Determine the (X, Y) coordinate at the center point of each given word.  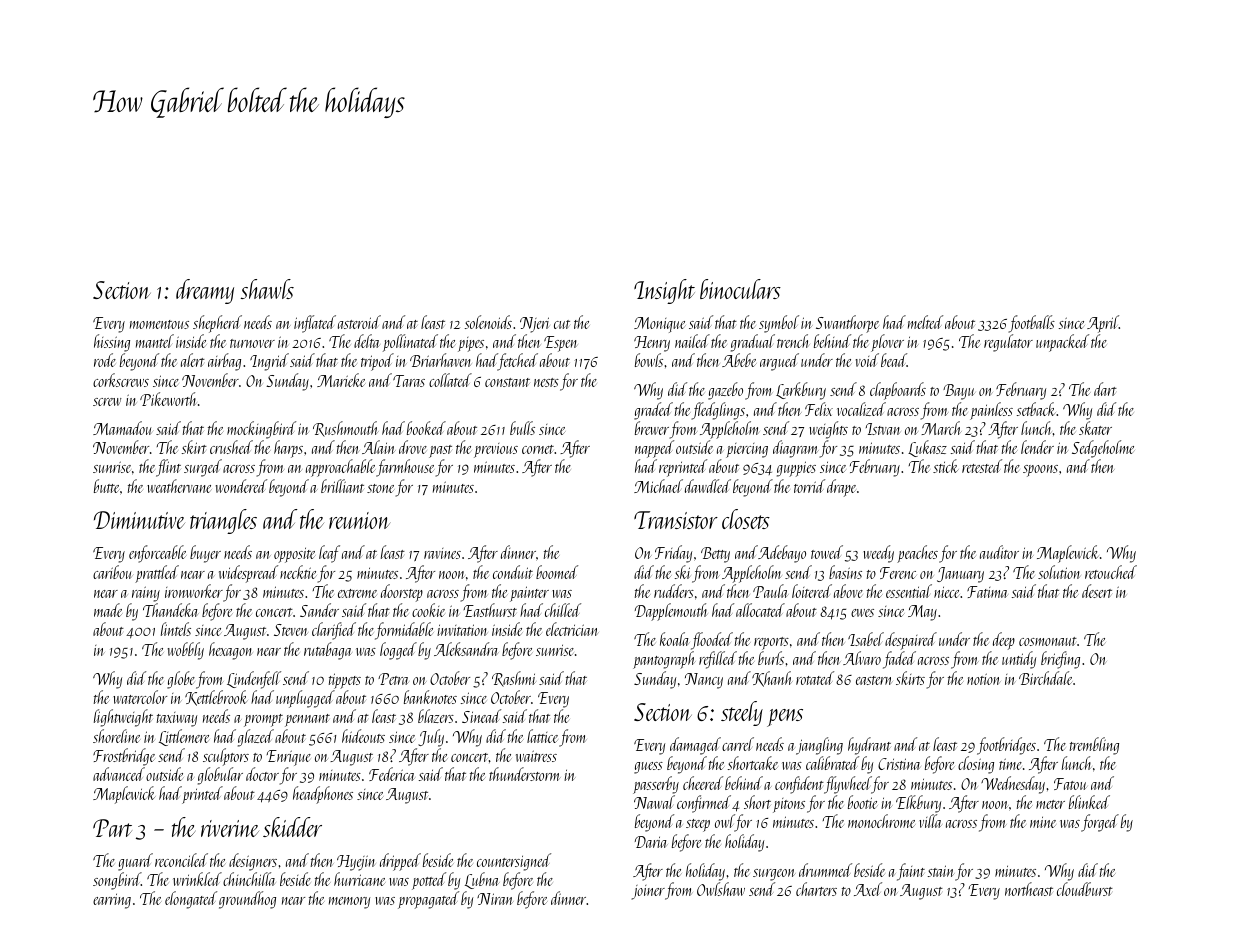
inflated (315, 324)
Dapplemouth (671, 612)
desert (1097, 591)
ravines (442, 553)
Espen (560, 344)
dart (1105, 389)
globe (181, 680)
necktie (298, 572)
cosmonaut (1048, 641)
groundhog (247, 900)
